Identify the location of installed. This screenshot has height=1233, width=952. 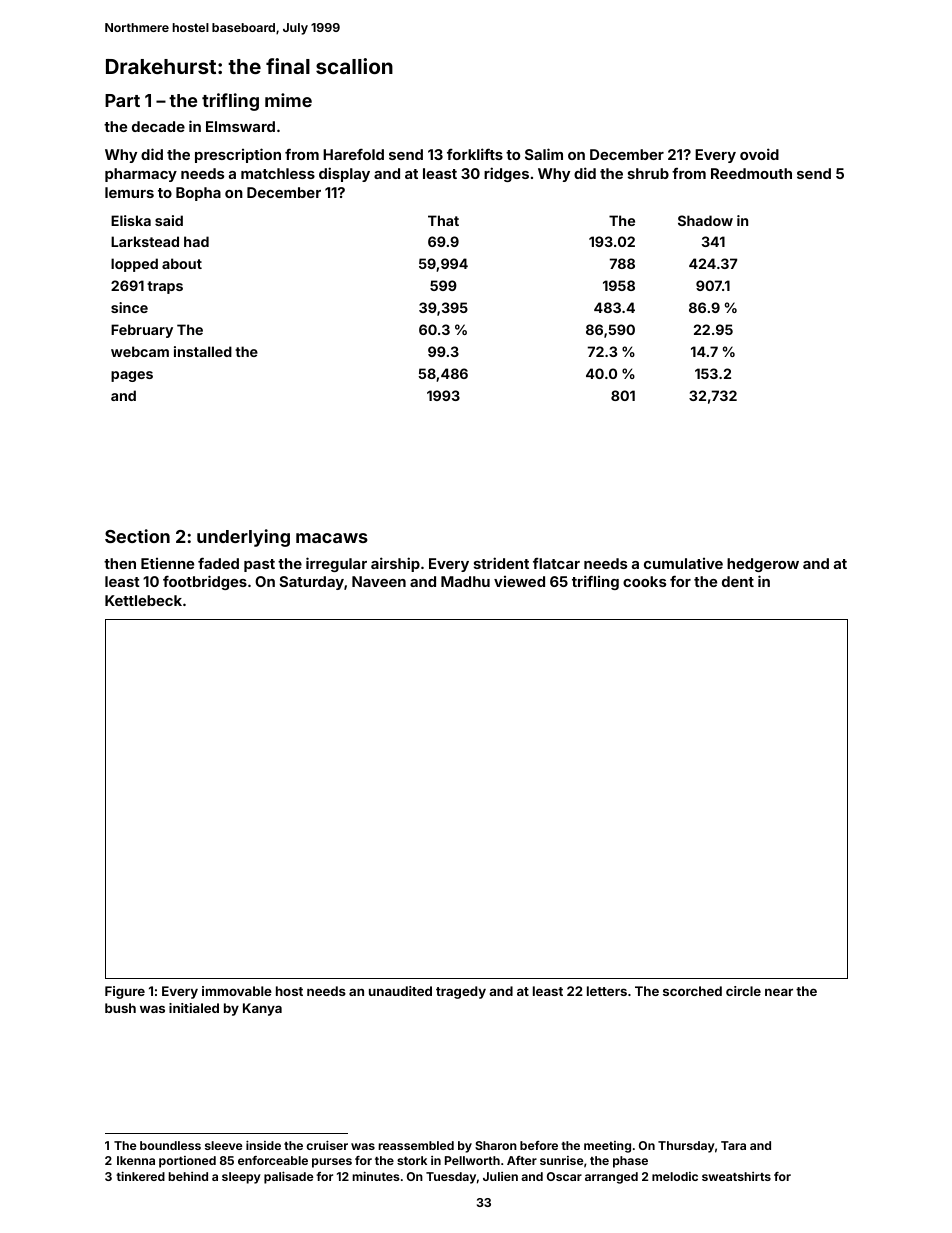
(203, 351).
